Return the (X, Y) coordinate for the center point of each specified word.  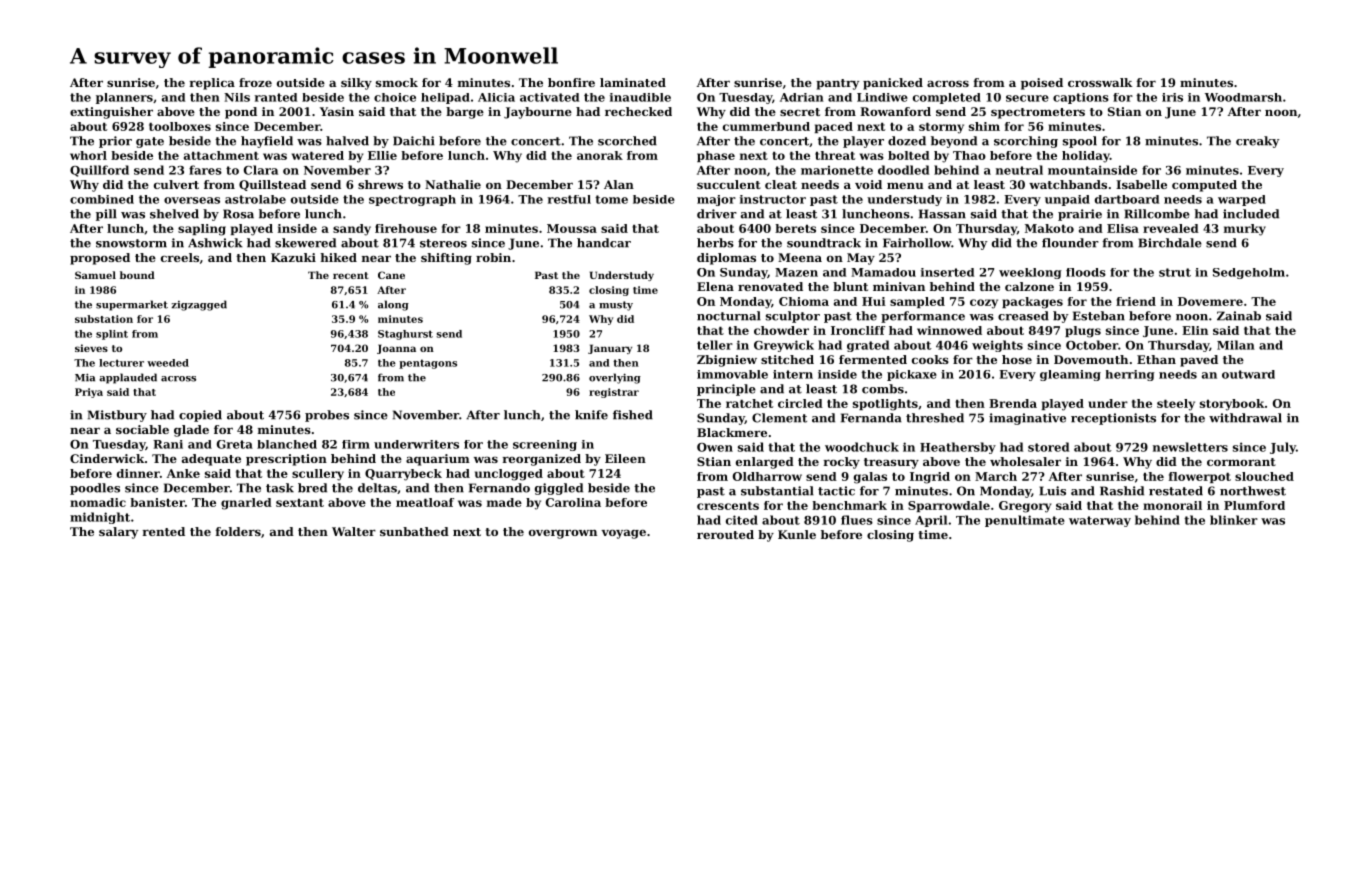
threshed (935, 418)
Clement (779, 418)
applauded (128, 378)
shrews (380, 184)
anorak (600, 155)
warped (1242, 200)
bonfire (571, 82)
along (393, 305)
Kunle (797, 534)
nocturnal (729, 316)
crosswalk (1100, 82)
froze (255, 82)
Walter (354, 531)
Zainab (1239, 316)
